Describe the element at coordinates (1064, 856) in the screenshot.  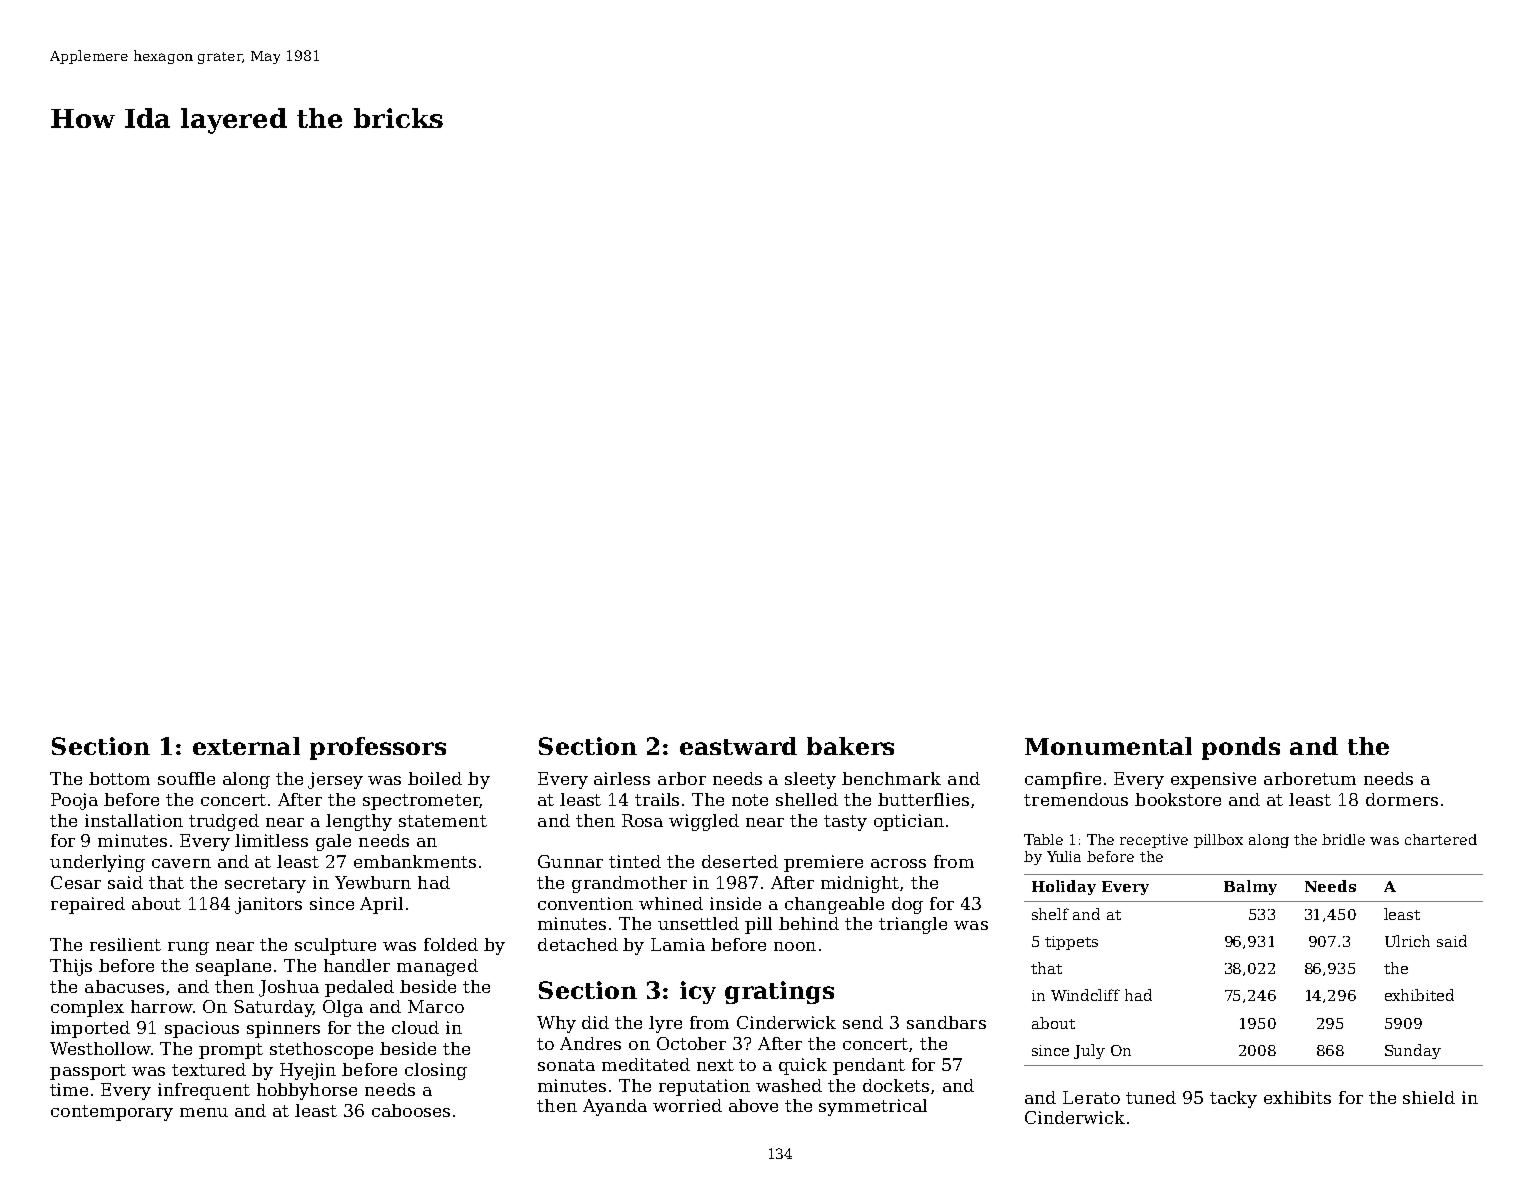
I see `Yulia` at that location.
